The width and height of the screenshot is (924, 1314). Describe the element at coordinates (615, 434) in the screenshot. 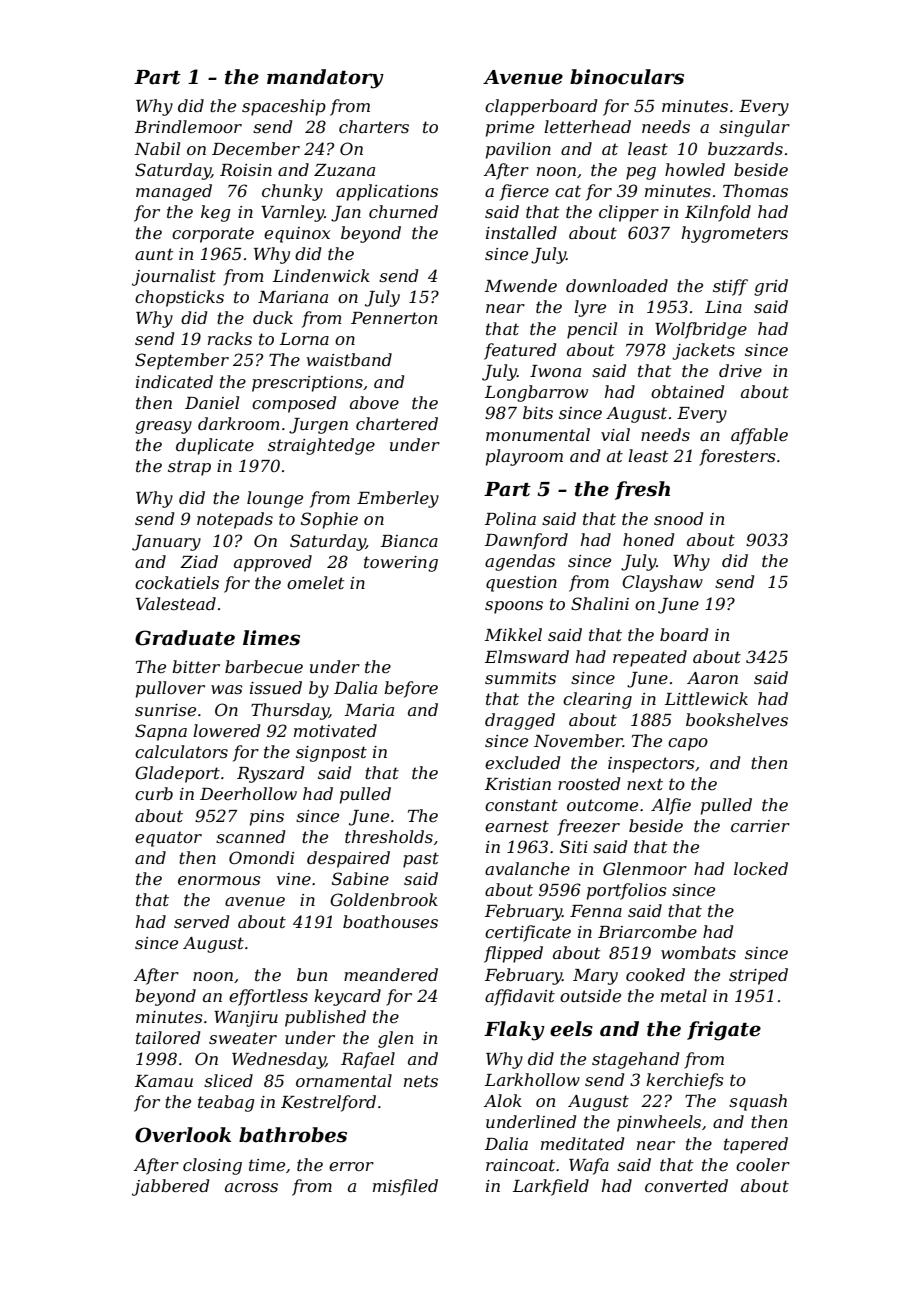

I see `vial` at that location.
